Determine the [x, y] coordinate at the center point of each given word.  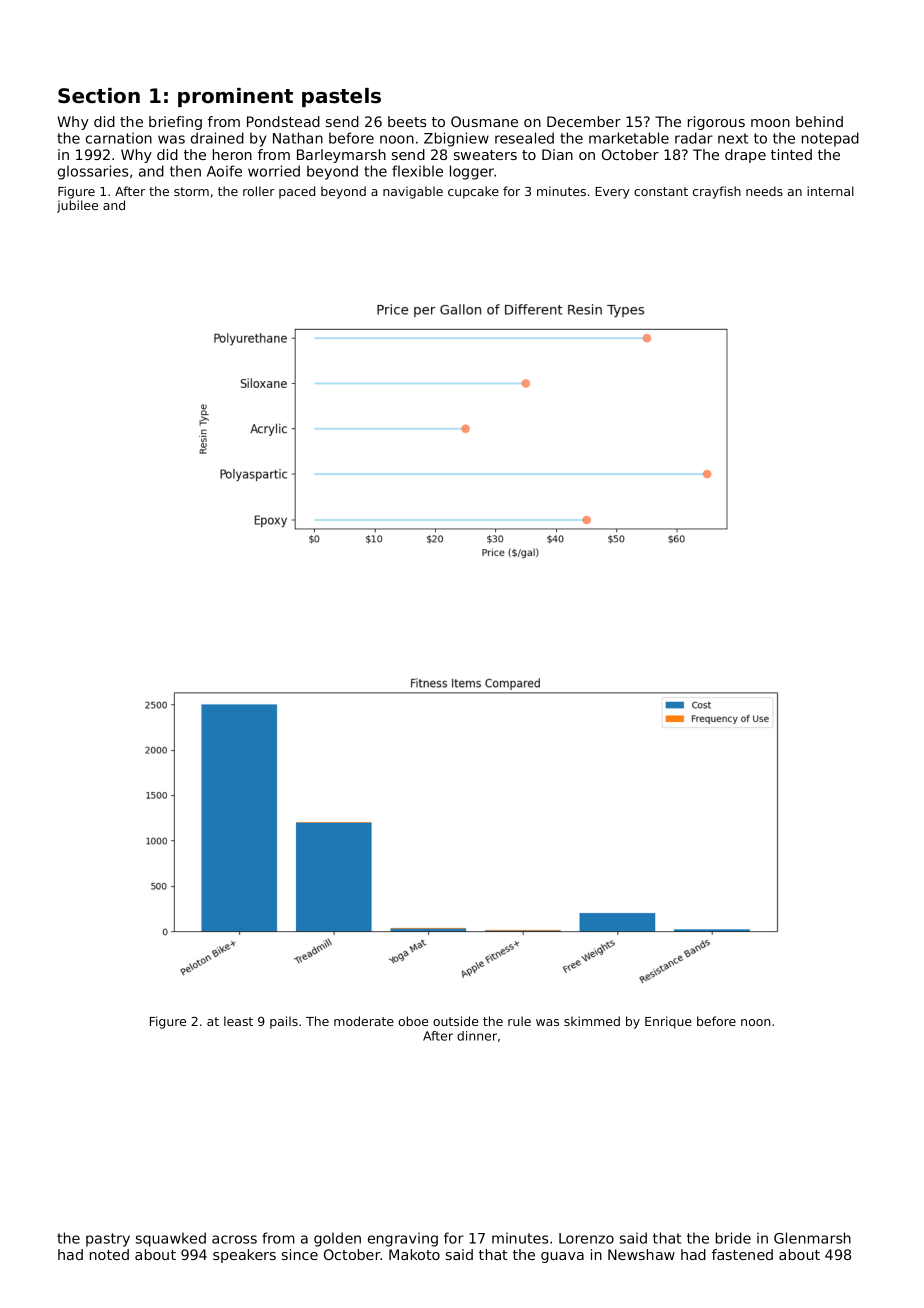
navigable [413, 192]
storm [191, 191]
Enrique [668, 1022]
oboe [413, 1021]
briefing [175, 123]
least [238, 1021]
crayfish [717, 192]
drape [745, 156]
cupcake [473, 192]
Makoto [414, 1254]
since [300, 1254]
